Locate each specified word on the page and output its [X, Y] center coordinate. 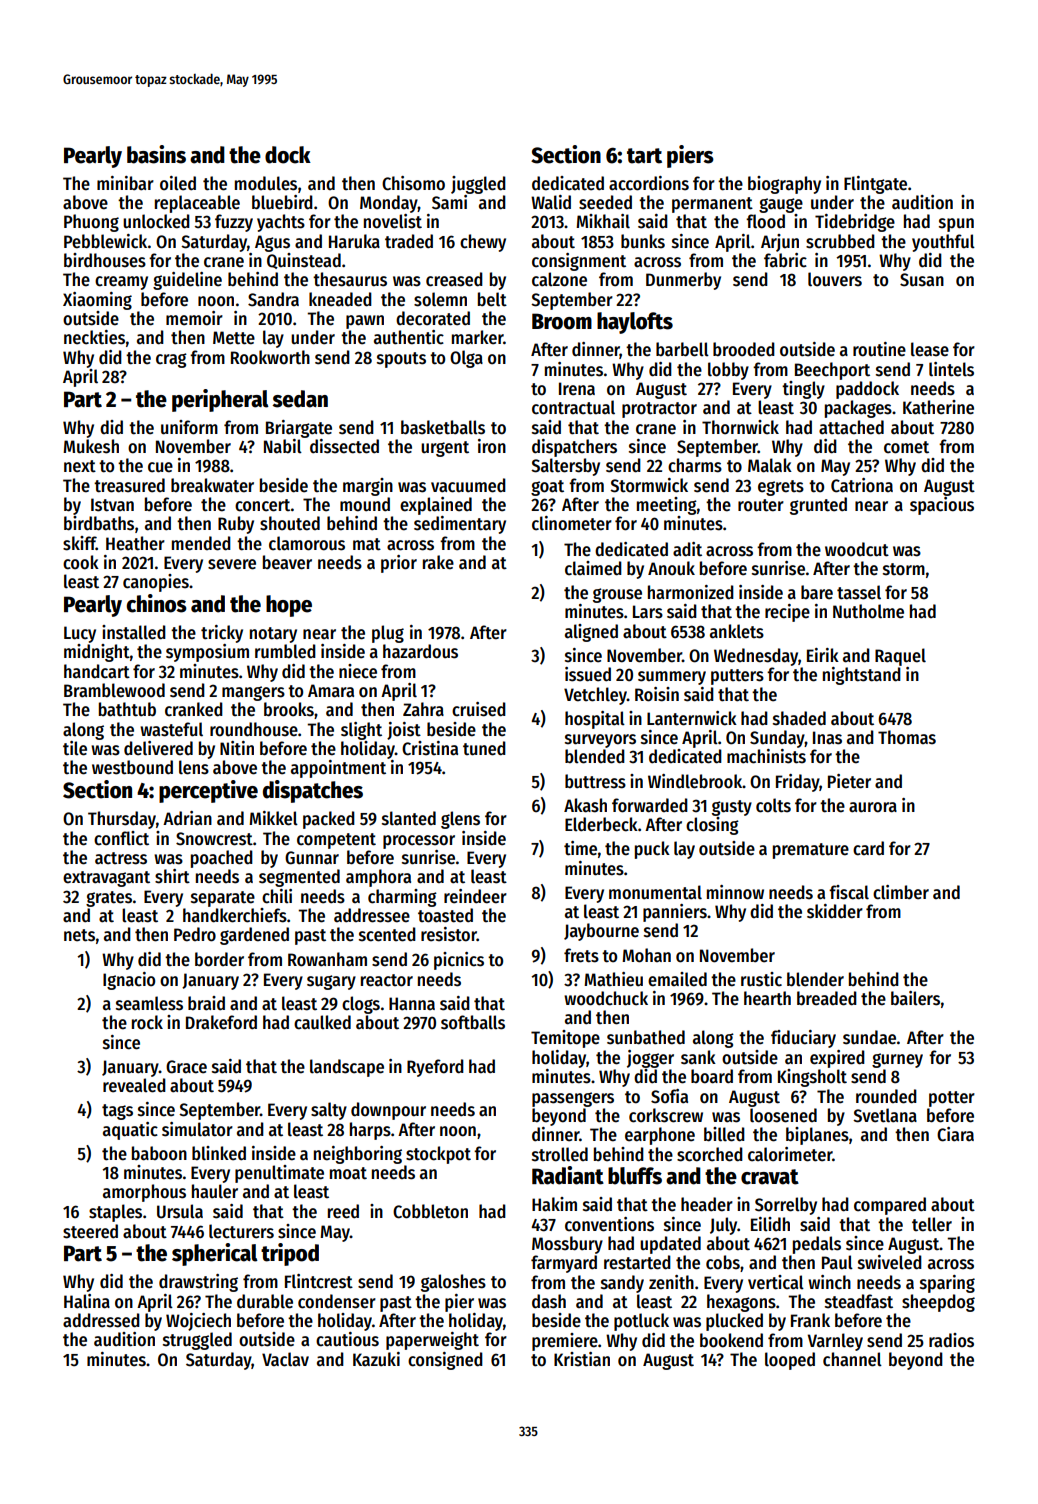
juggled [478, 185]
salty [329, 1111]
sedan [300, 399]
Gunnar [312, 858]
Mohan [646, 955]
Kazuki [376, 1359]
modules [266, 183]
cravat [770, 1177]
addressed [101, 1320]
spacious [942, 506]
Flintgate [875, 185]
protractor [659, 410]
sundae [869, 1037]
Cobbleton [430, 1211]
